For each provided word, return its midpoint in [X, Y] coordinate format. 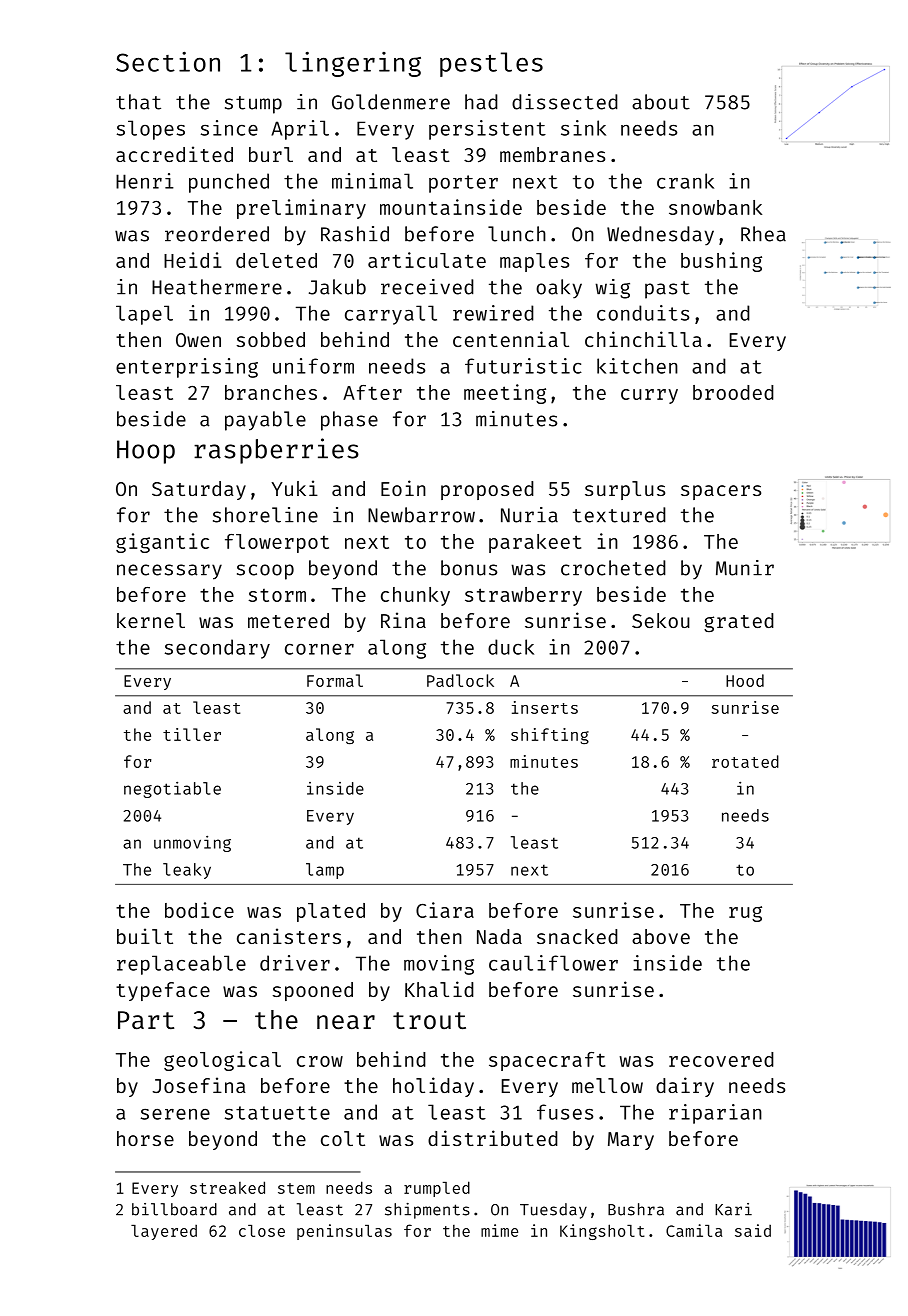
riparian [715, 1114]
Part [146, 1020]
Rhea [763, 234]
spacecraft [547, 1061]
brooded [733, 392]
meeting [505, 394]
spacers [721, 492]
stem [296, 1188]
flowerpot [277, 543]
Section [168, 62]
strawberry [523, 596]
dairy [685, 1087]
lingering [353, 64]
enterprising [187, 368]
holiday [433, 1087]
